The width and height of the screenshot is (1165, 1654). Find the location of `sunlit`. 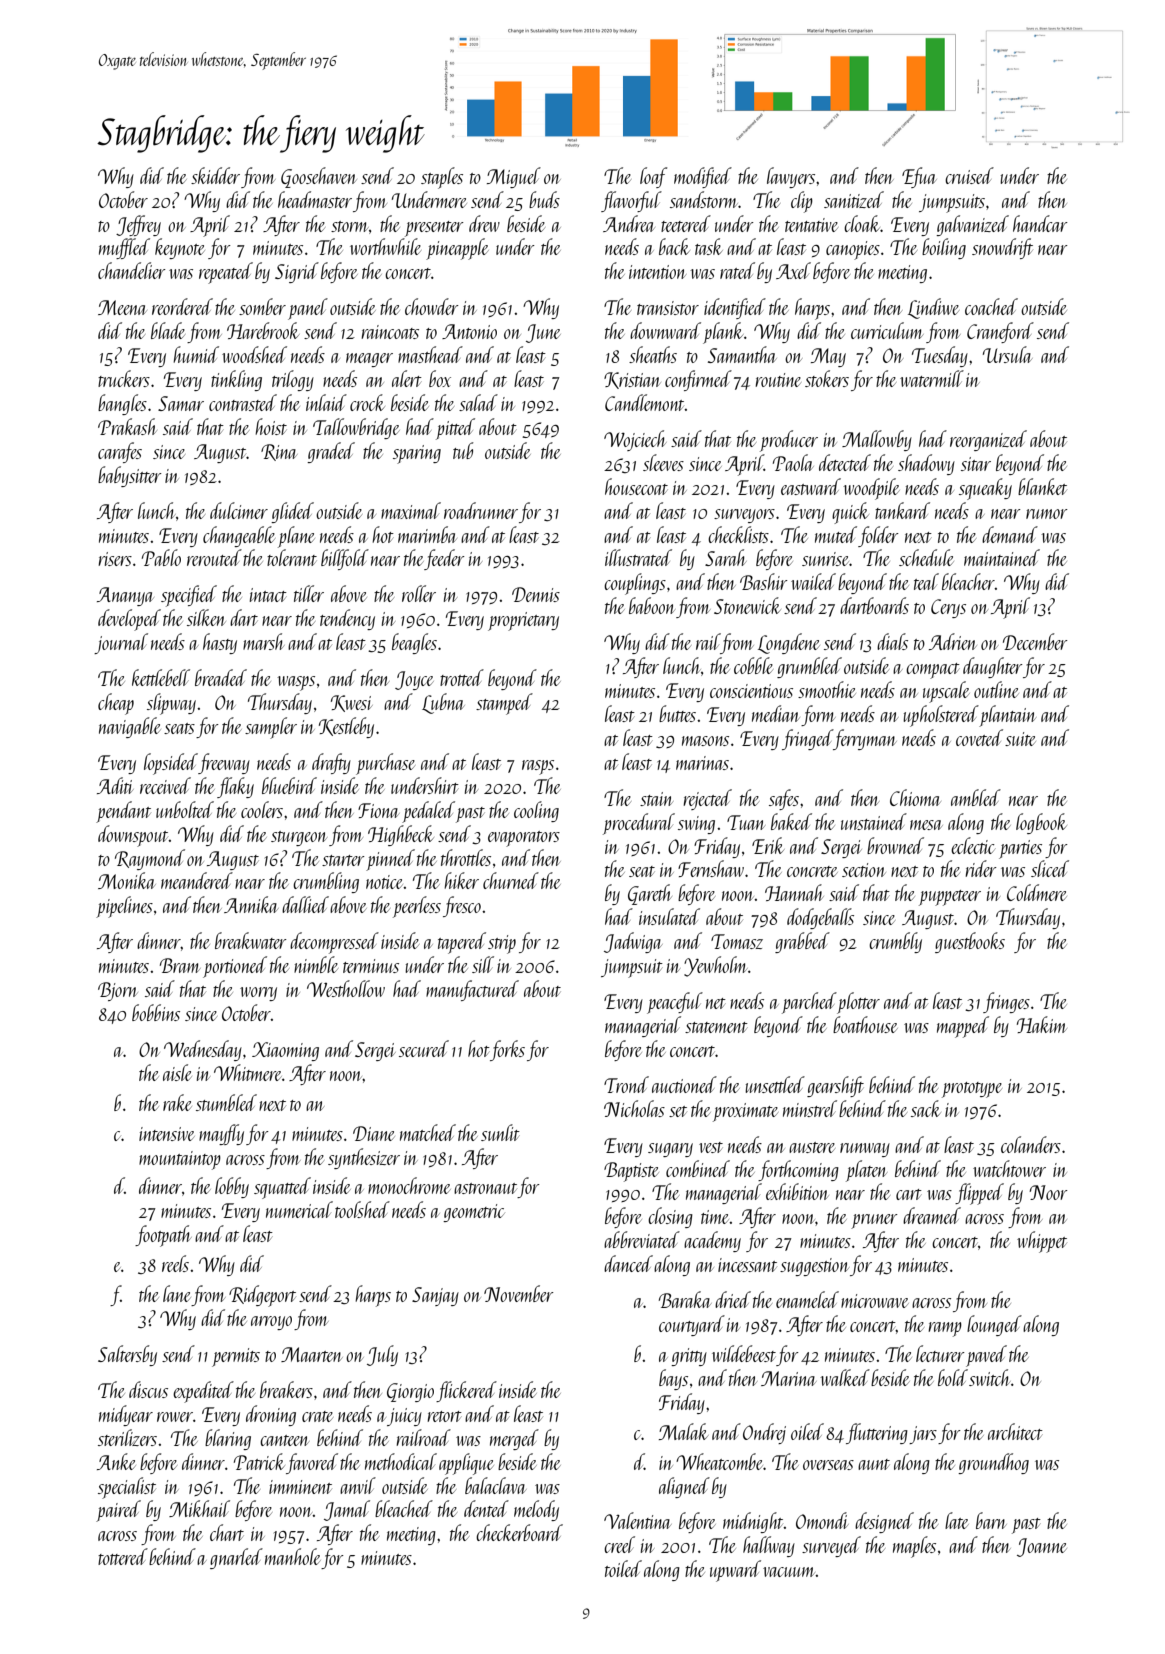

sunlit is located at coordinates (500, 1132).
